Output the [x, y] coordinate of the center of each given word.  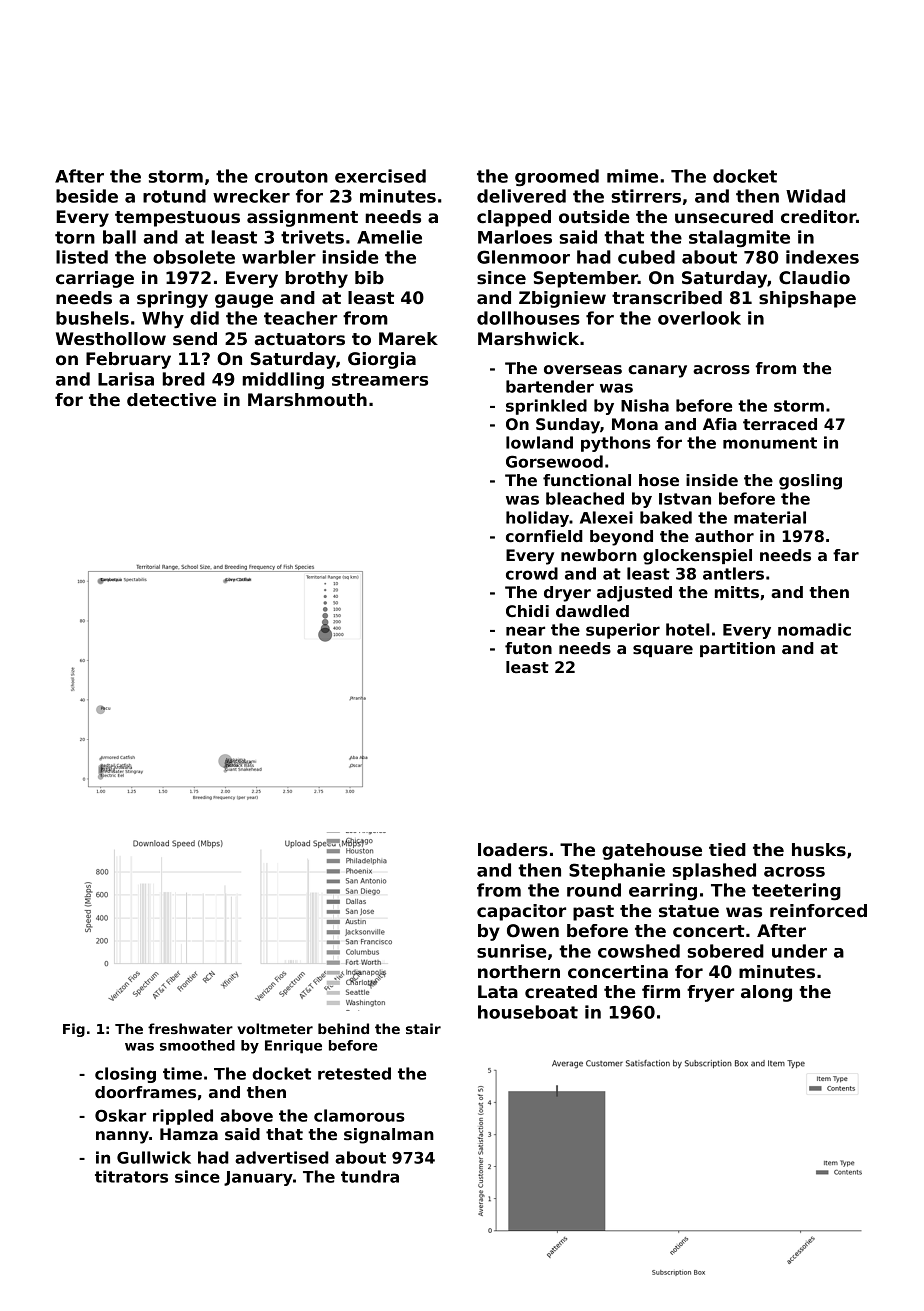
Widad [815, 196]
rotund [174, 196]
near [525, 631]
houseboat [528, 1012]
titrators [131, 1176]
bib [369, 278]
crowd [532, 573]
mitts [737, 592]
